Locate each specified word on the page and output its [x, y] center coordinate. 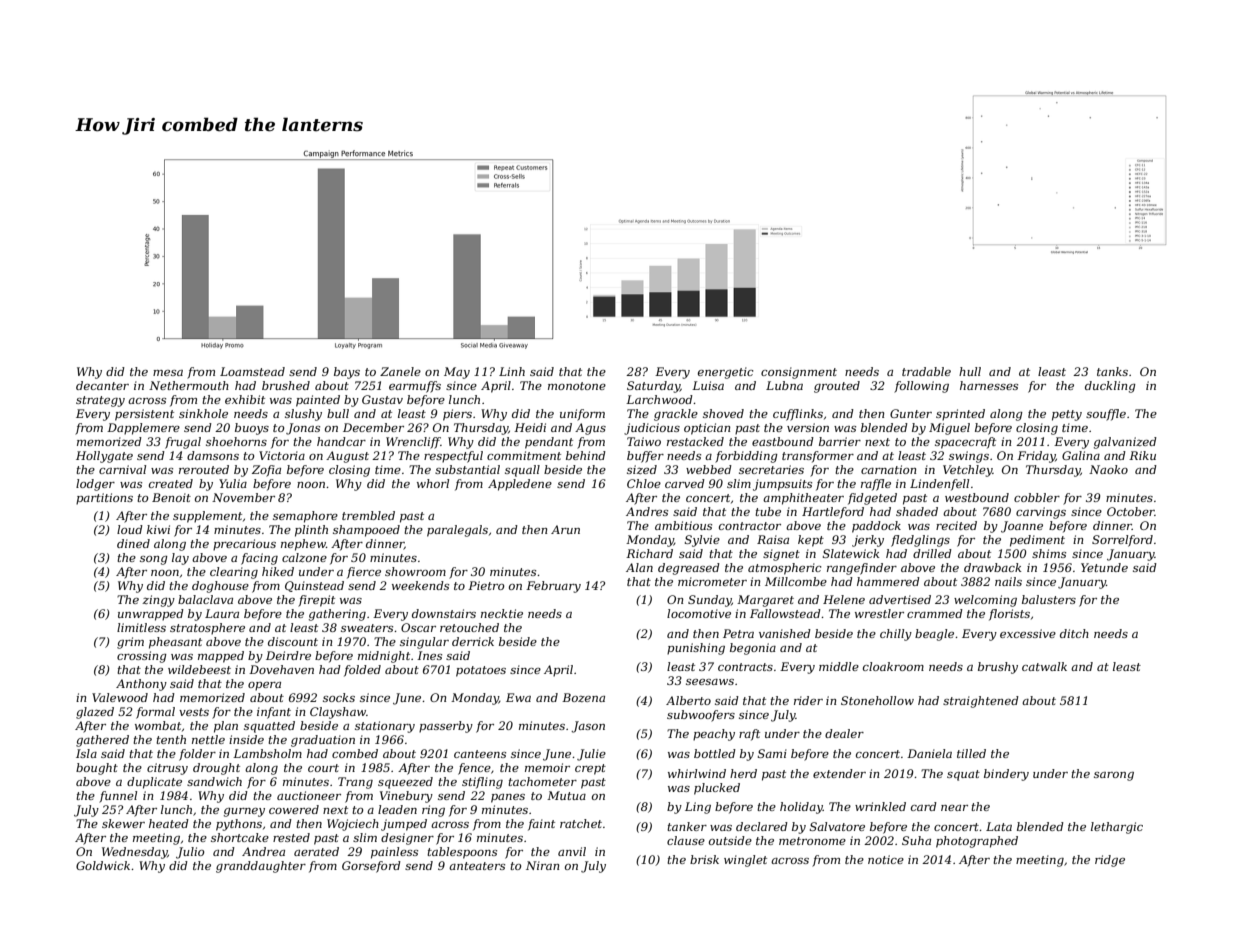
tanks [1112, 371]
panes [508, 798]
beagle [934, 635]
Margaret [765, 601]
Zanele [400, 371]
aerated [316, 851]
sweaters [367, 628]
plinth [311, 531]
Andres [647, 511]
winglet [745, 861]
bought [97, 769]
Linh [512, 371]
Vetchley [967, 471]
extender [839, 773]
